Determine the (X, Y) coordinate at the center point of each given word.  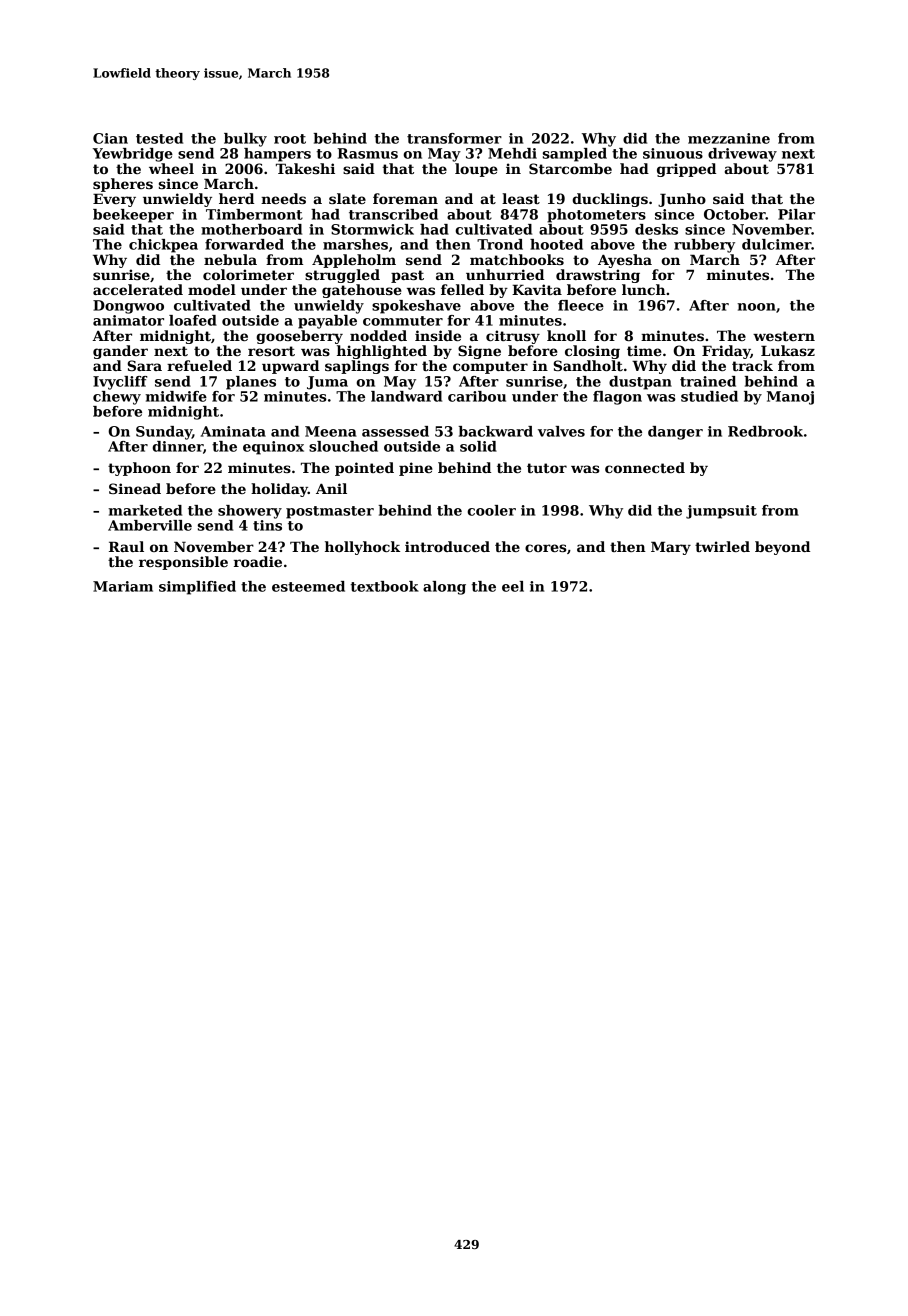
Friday (726, 352)
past (407, 276)
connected (645, 467)
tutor (547, 468)
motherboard (251, 229)
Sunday (164, 433)
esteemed (308, 586)
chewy (117, 398)
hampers (277, 155)
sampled (575, 155)
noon (756, 307)
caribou (477, 396)
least (521, 198)
